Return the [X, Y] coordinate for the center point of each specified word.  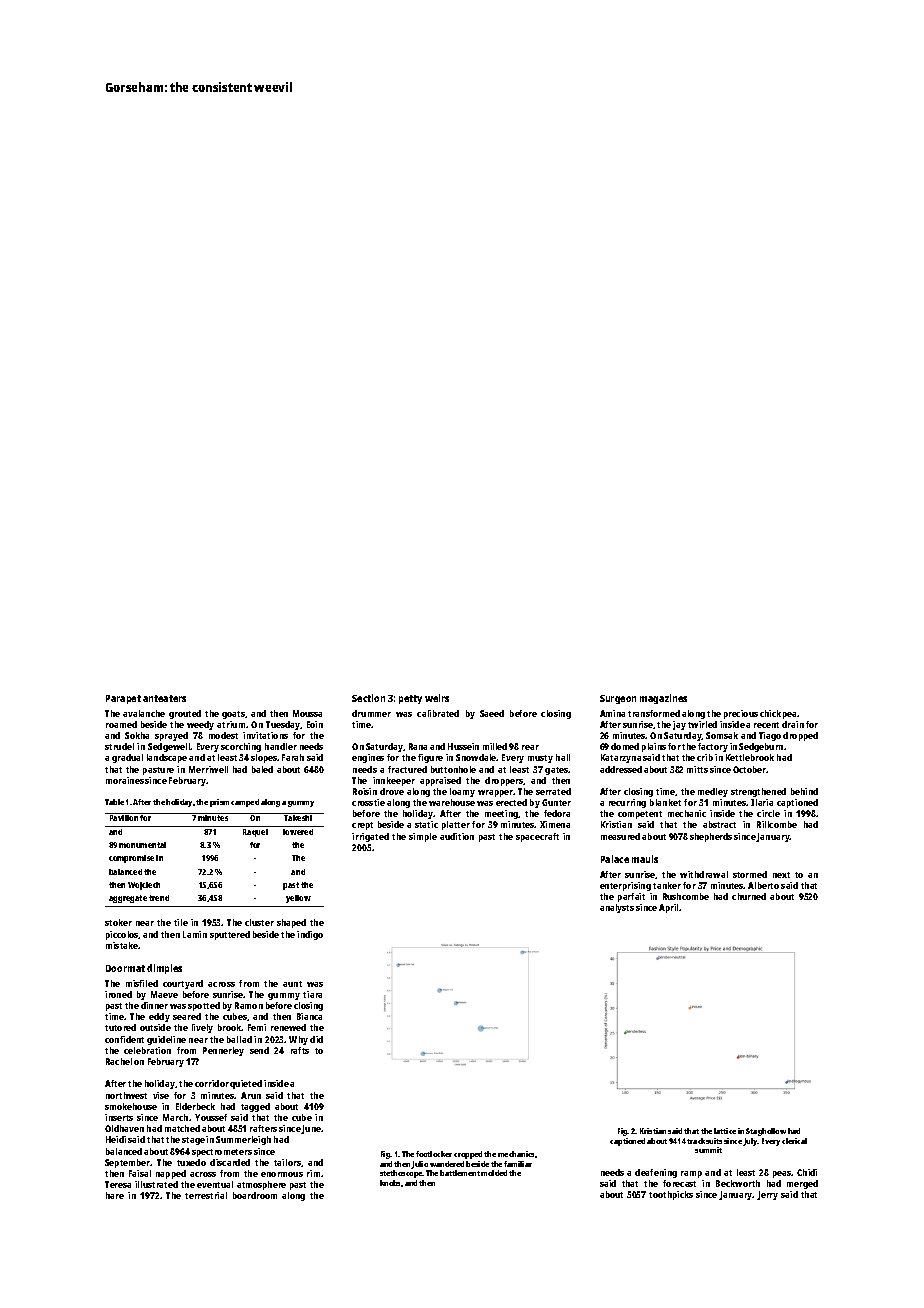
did [316, 1039]
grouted [185, 714]
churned [749, 896]
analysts [617, 908]
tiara [312, 994]
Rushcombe [686, 896]
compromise [131, 859]
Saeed [492, 713]
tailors [287, 1162]
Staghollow [766, 1132]
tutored [120, 1027]
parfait [631, 897]
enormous [282, 1174]
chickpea [778, 714]
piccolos [122, 935]
